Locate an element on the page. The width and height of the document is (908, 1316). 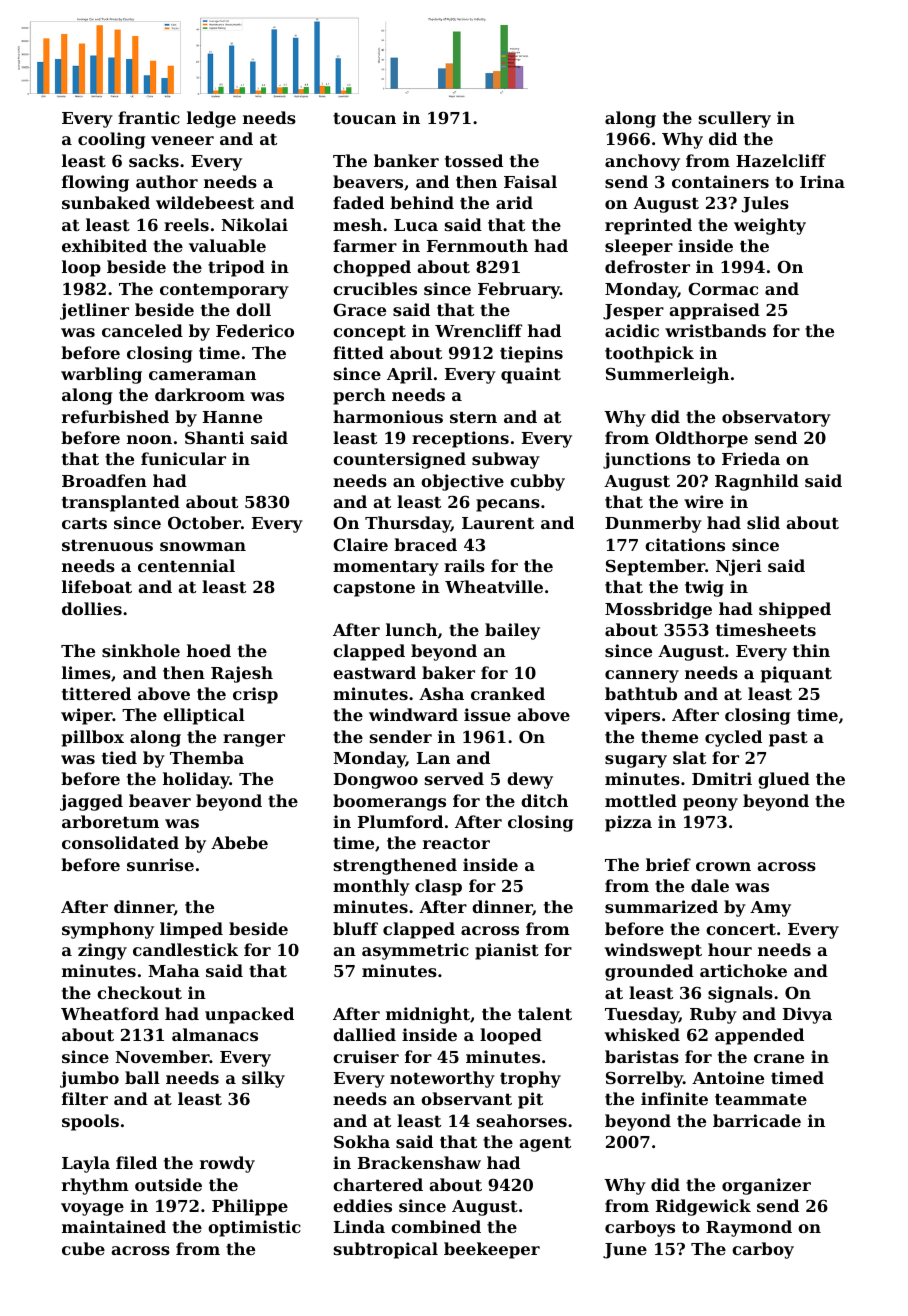
silky is located at coordinates (263, 1079).
